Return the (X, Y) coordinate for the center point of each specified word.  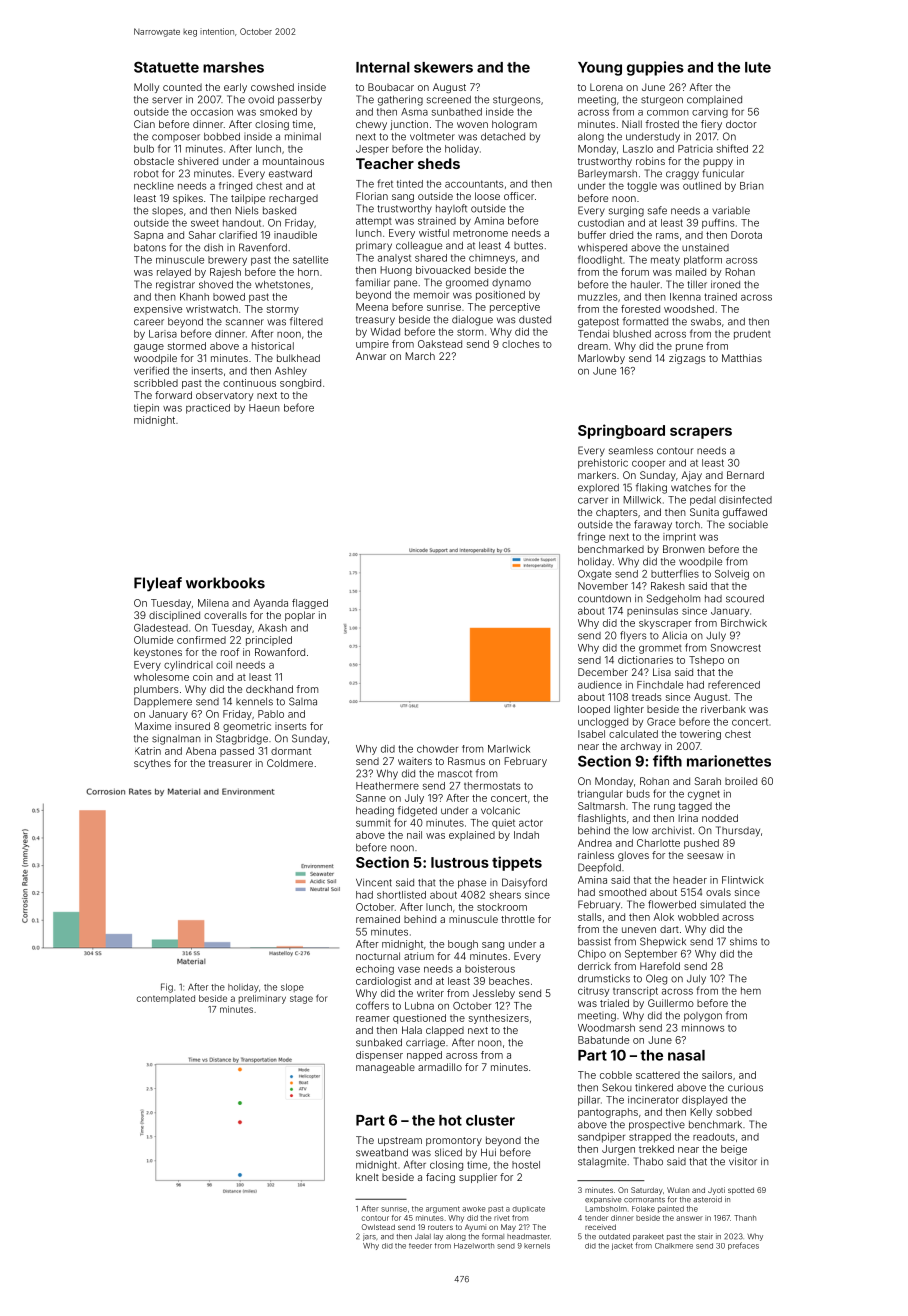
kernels (537, 1246)
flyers (633, 636)
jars (369, 1238)
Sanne (371, 798)
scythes (152, 764)
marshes (233, 67)
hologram (514, 125)
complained (714, 100)
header (690, 880)
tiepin (146, 409)
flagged (310, 604)
